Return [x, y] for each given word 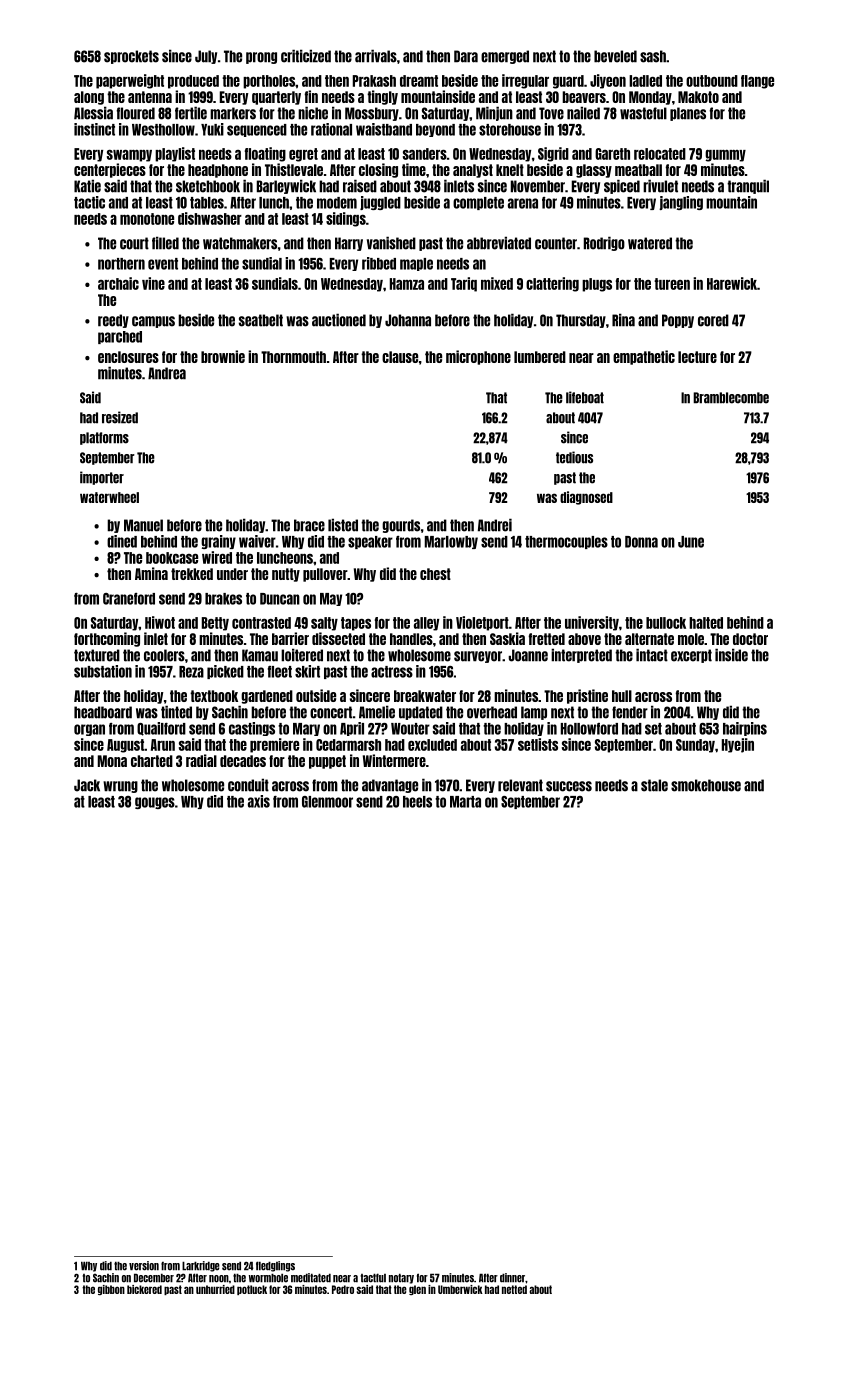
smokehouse [706, 785]
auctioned [339, 320]
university [592, 623]
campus [153, 322]
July [206, 57]
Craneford [129, 599]
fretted [547, 639]
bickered [144, 1289]
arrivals [376, 56]
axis [259, 801]
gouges [155, 803]
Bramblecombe [731, 398]
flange [757, 82]
